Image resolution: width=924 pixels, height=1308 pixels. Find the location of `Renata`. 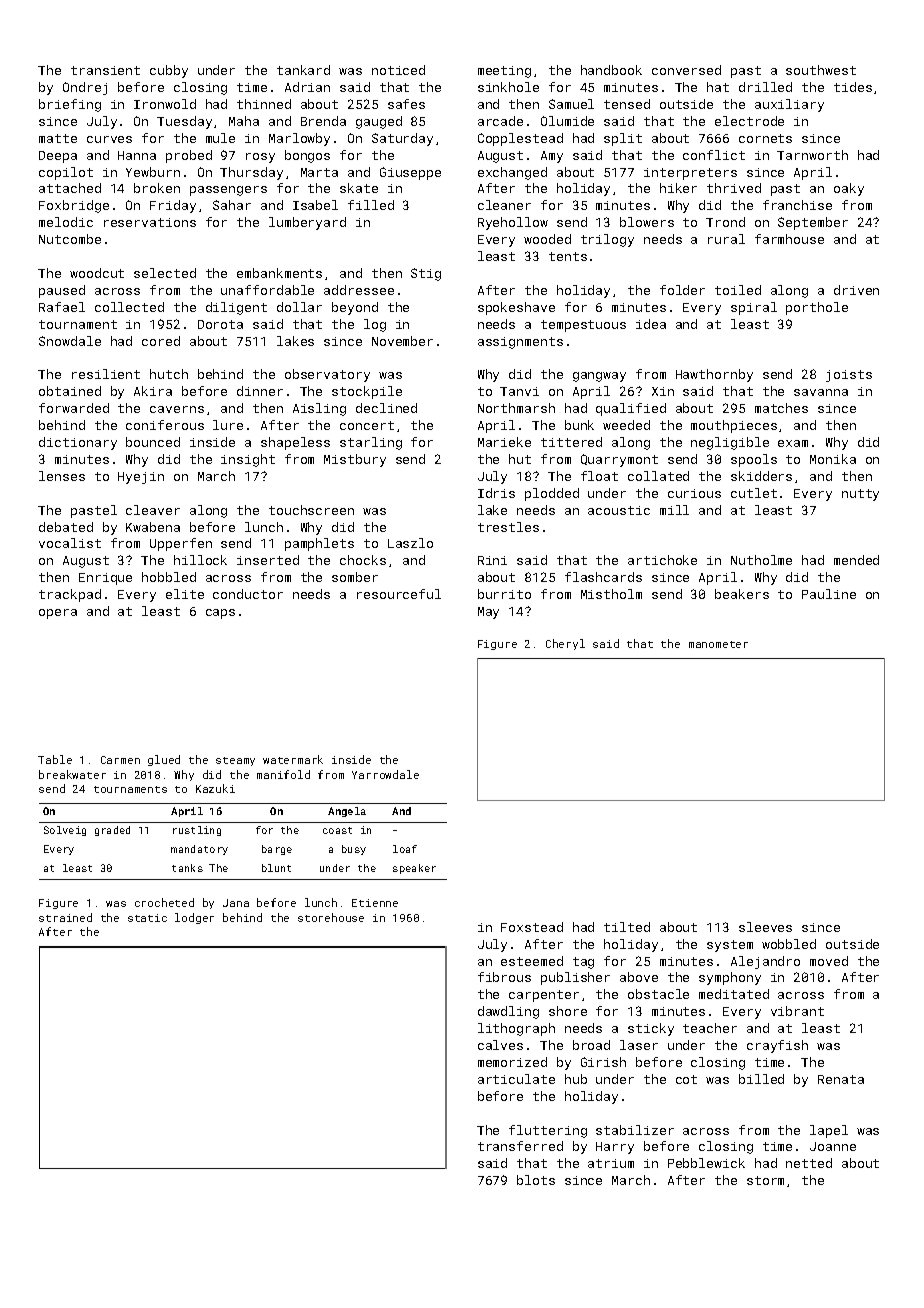

Renata is located at coordinates (841, 1079).
